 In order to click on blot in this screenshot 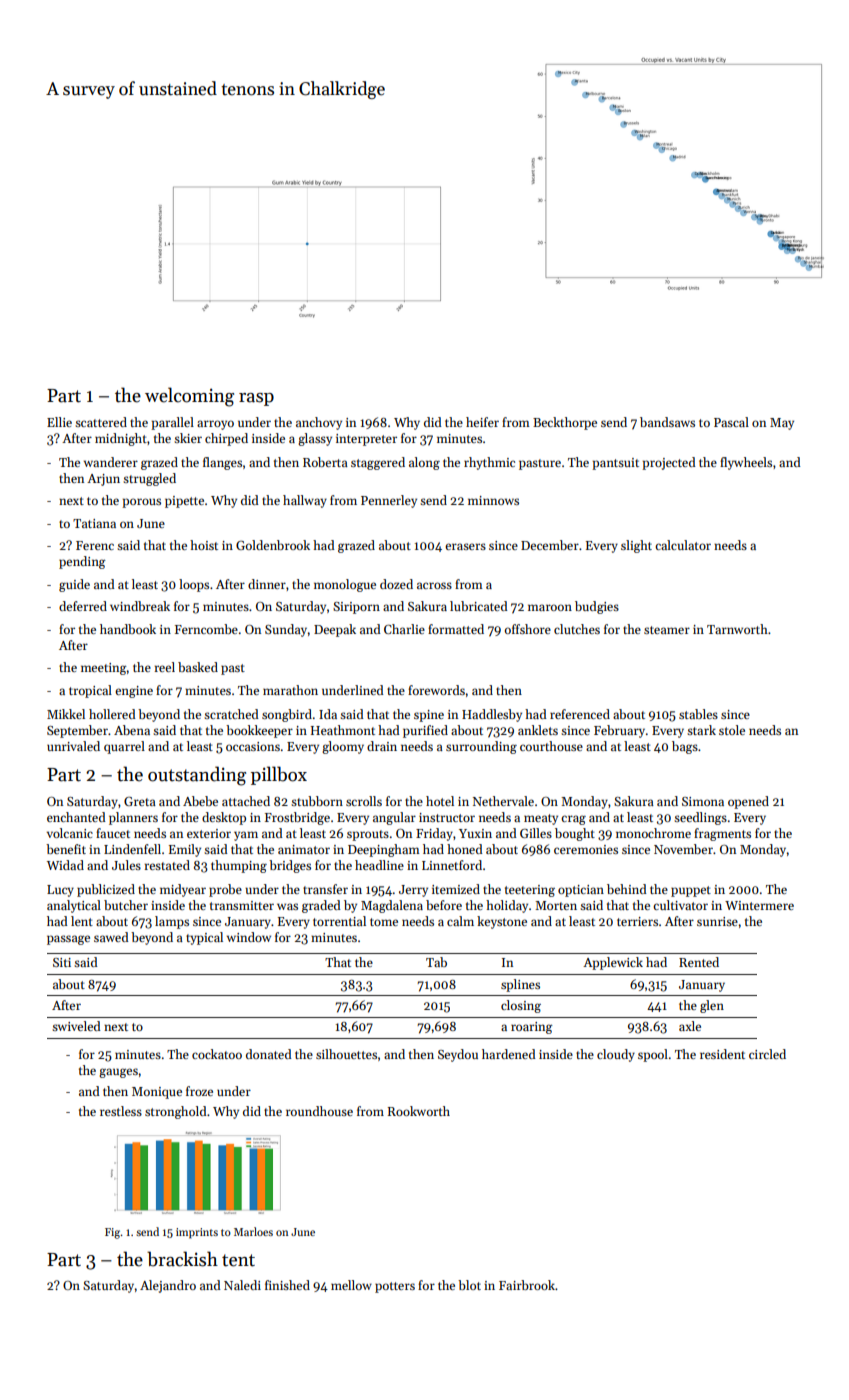, I will do `click(469, 1285)`.
